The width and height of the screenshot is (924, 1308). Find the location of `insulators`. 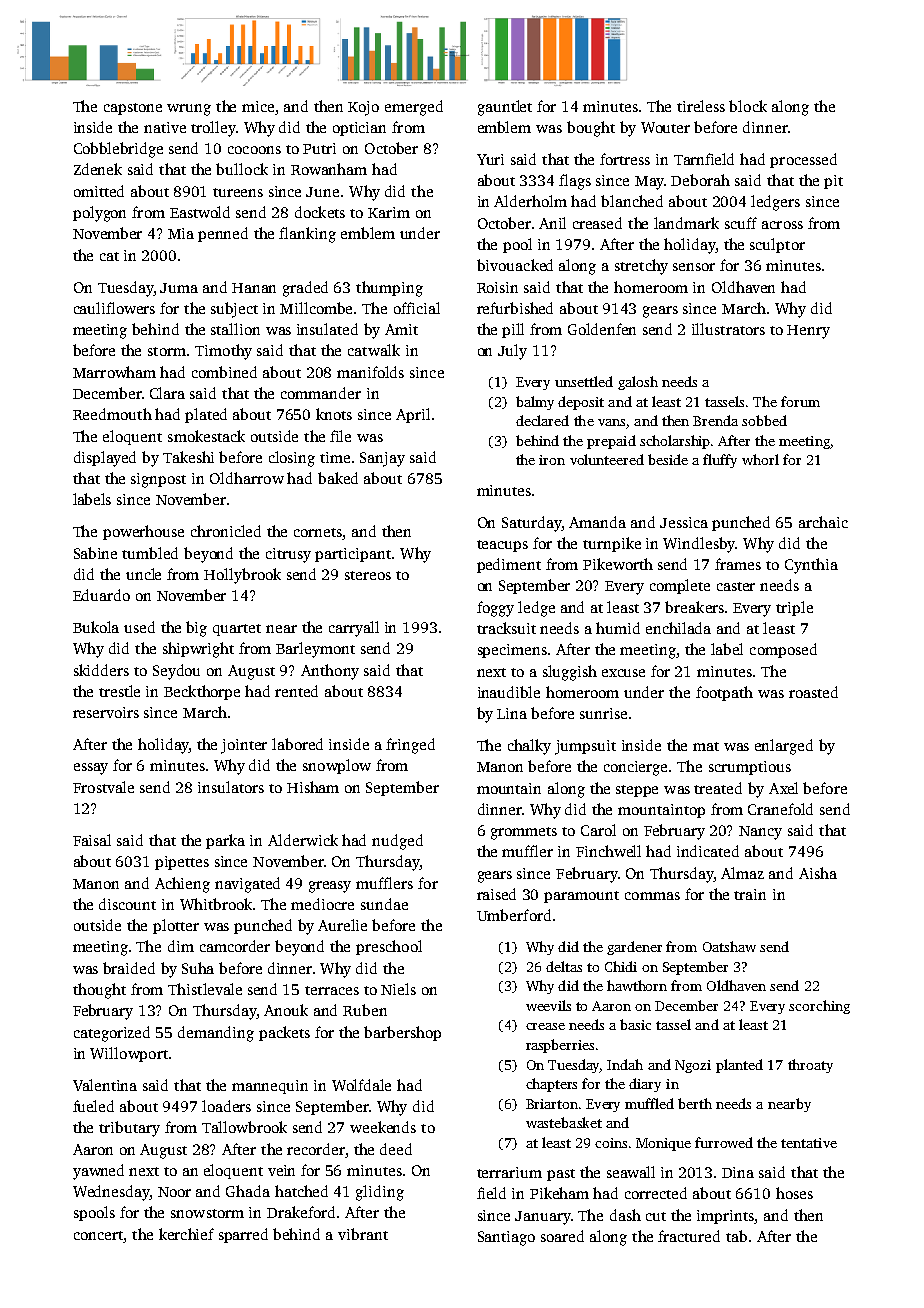

insulators is located at coordinates (231, 787).
